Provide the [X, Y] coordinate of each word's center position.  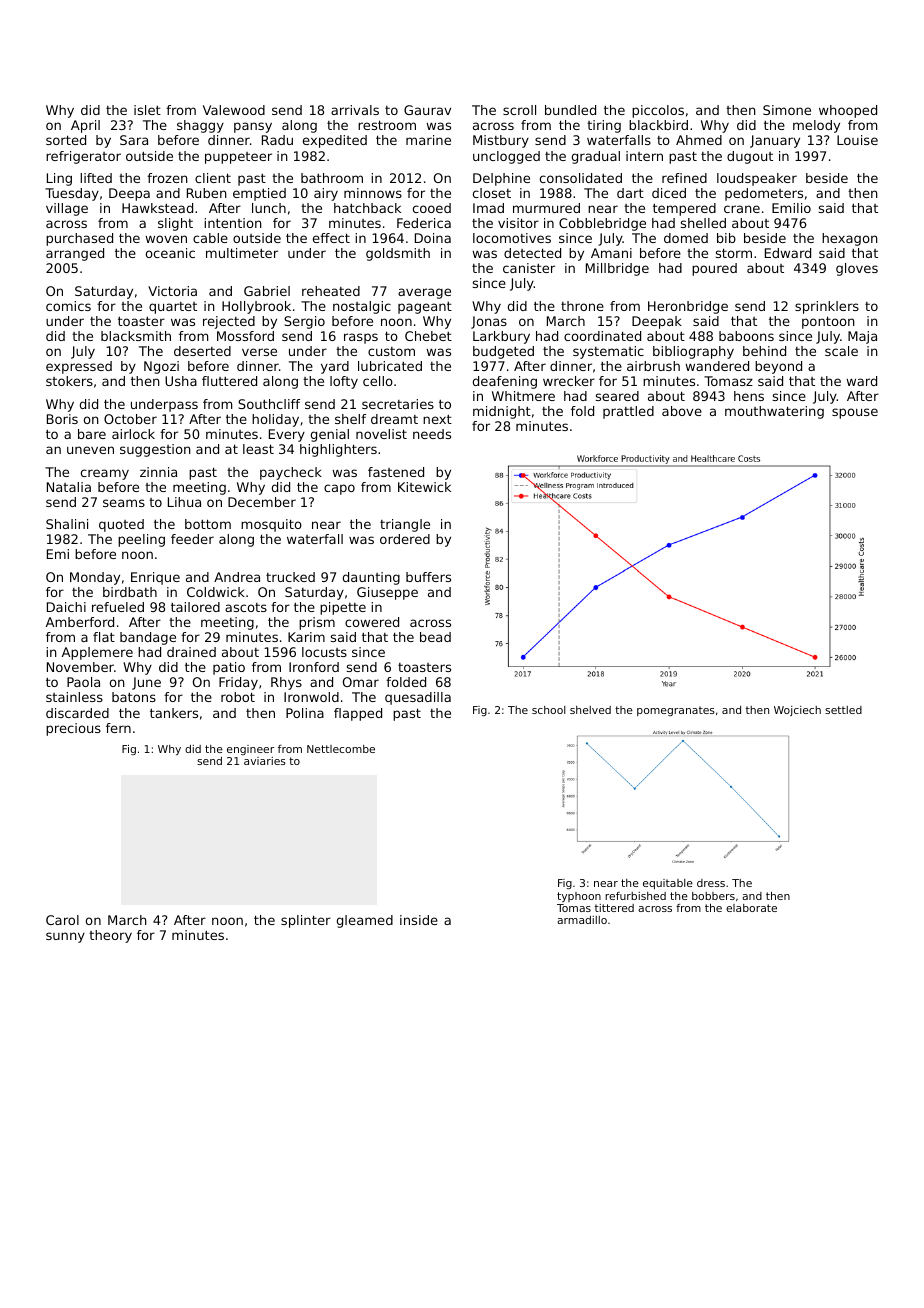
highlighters [338, 450]
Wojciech [797, 711]
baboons [746, 336]
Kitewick [424, 487]
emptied [259, 194]
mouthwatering [774, 412]
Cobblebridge [602, 224]
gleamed [365, 921]
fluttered [229, 381]
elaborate [751, 908]
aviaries [265, 761]
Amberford [80, 622]
